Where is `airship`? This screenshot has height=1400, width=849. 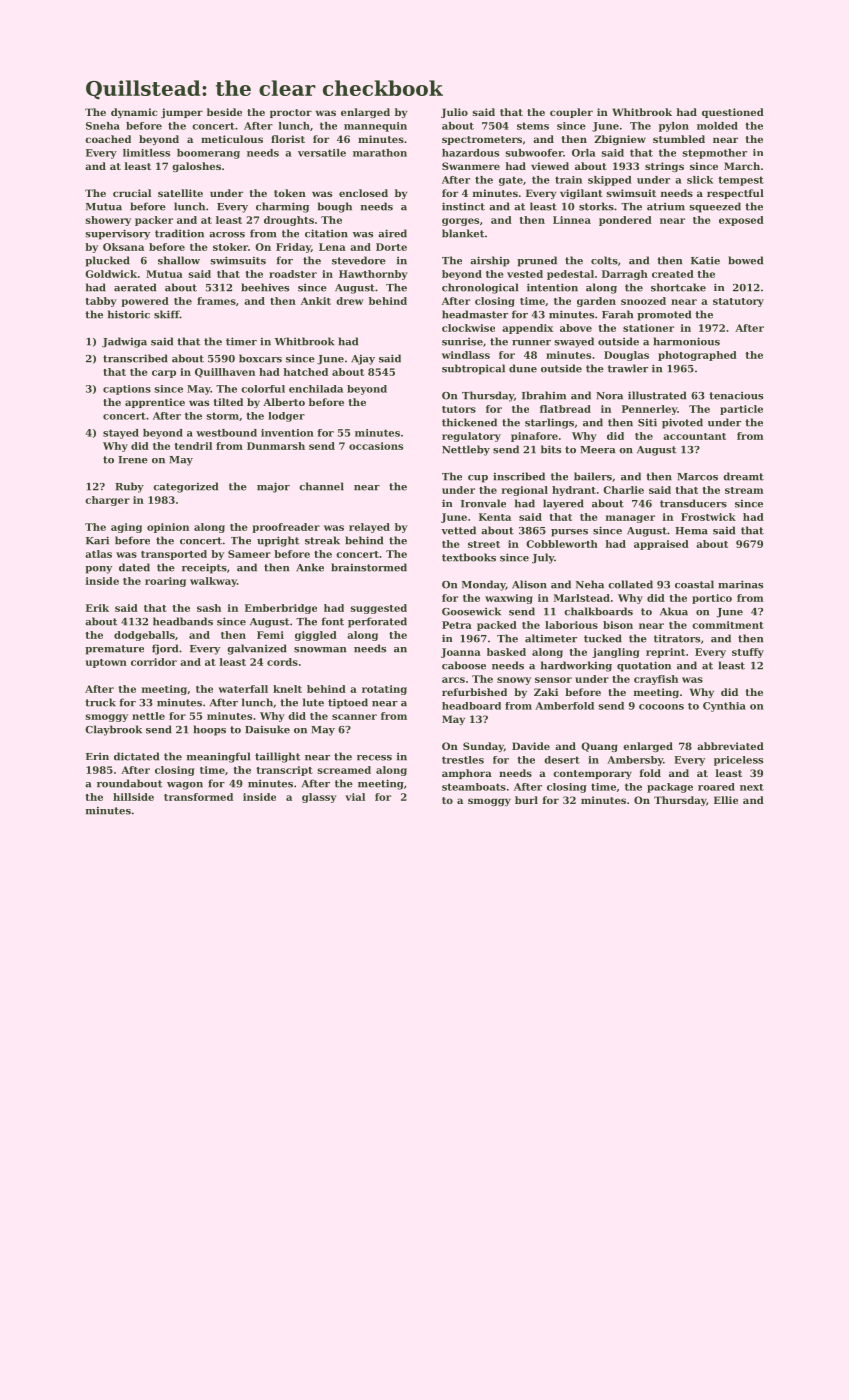
airship is located at coordinates (490, 261).
